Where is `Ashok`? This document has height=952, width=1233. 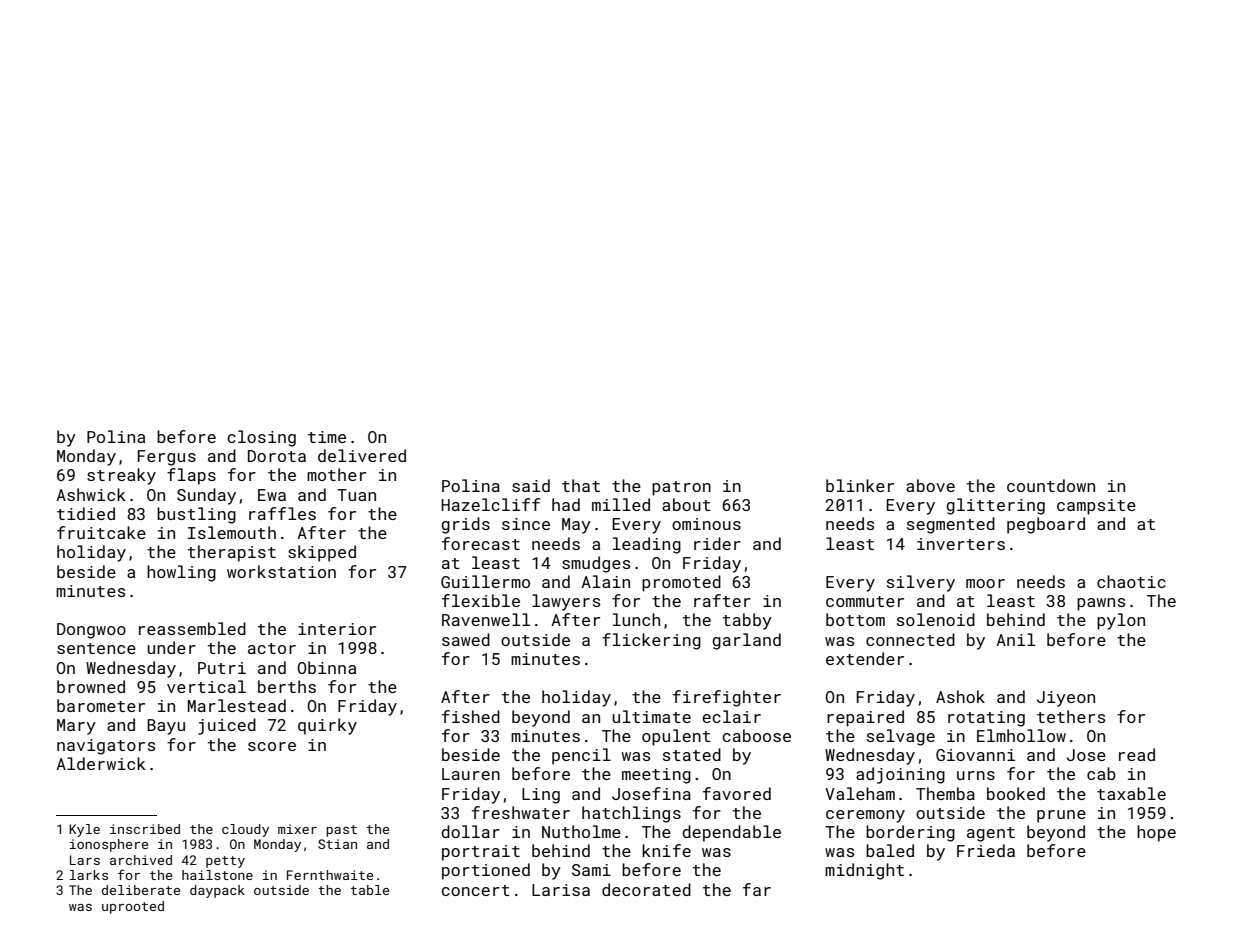
Ashok is located at coordinates (960, 696).
